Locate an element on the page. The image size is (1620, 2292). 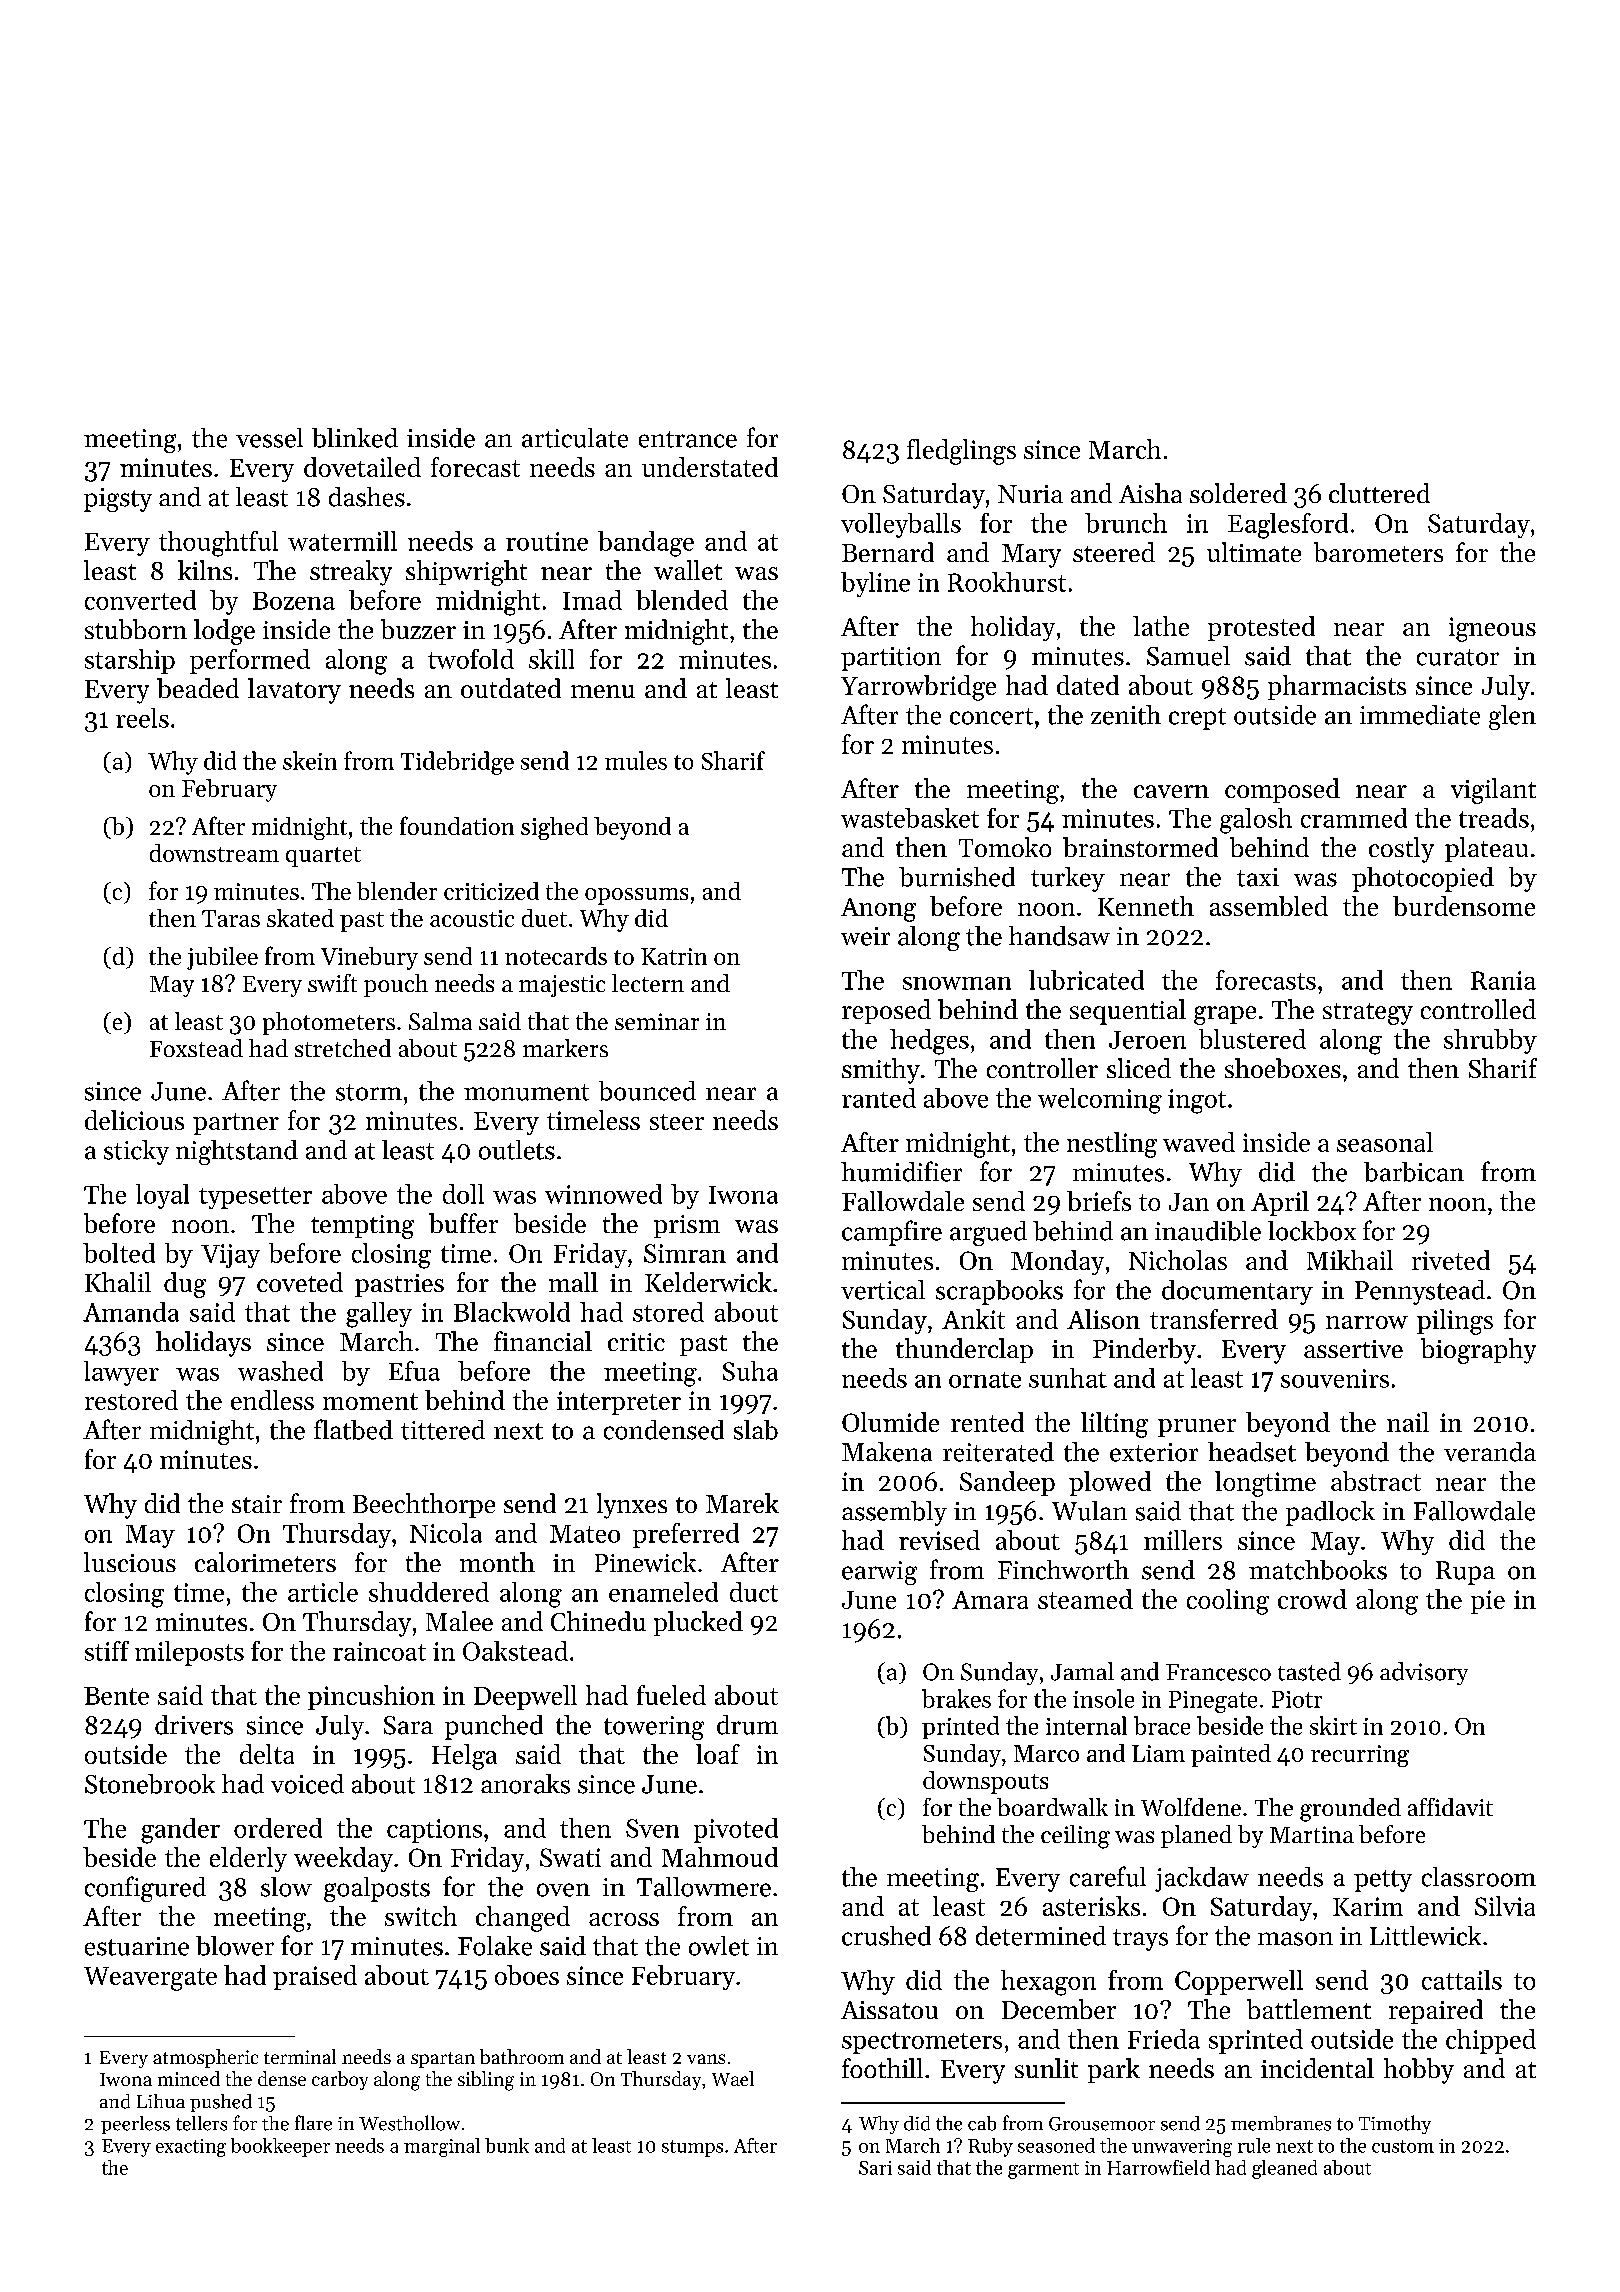
barometers is located at coordinates (1378, 552).
